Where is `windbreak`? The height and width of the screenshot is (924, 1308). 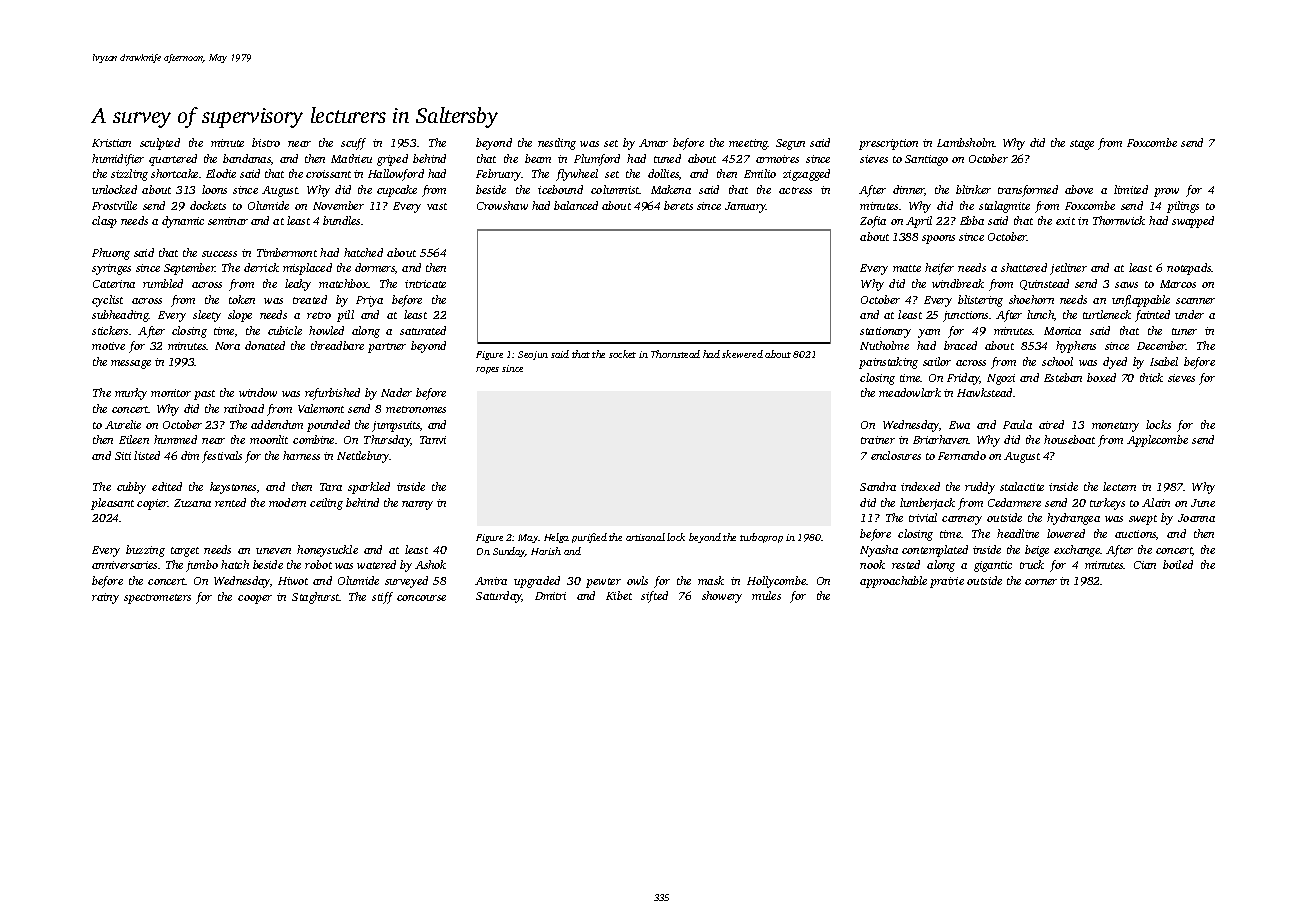 windbreak is located at coordinates (958, 283).
